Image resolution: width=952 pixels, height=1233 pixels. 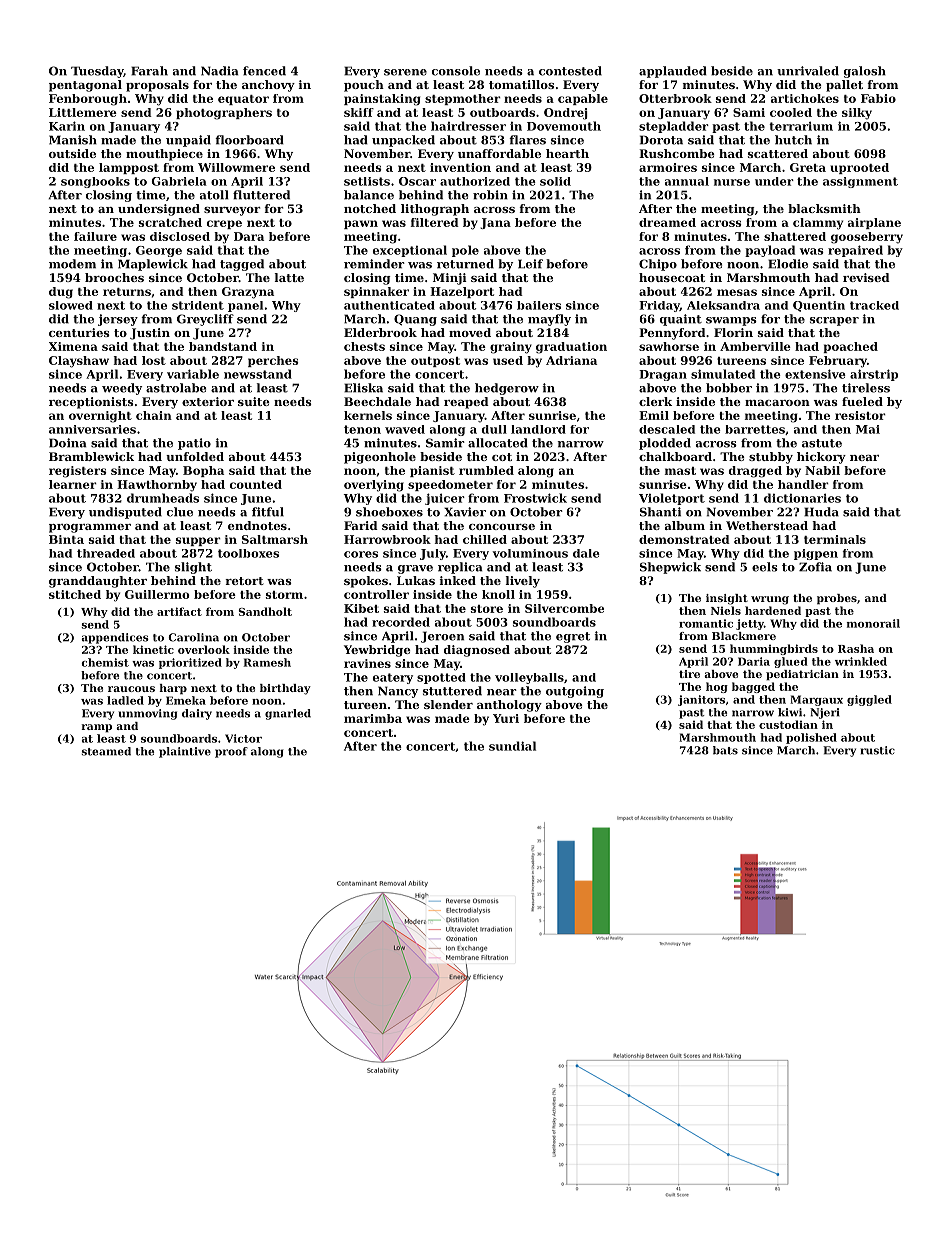 I want to click on pouch, so click(x=364, y=86).
